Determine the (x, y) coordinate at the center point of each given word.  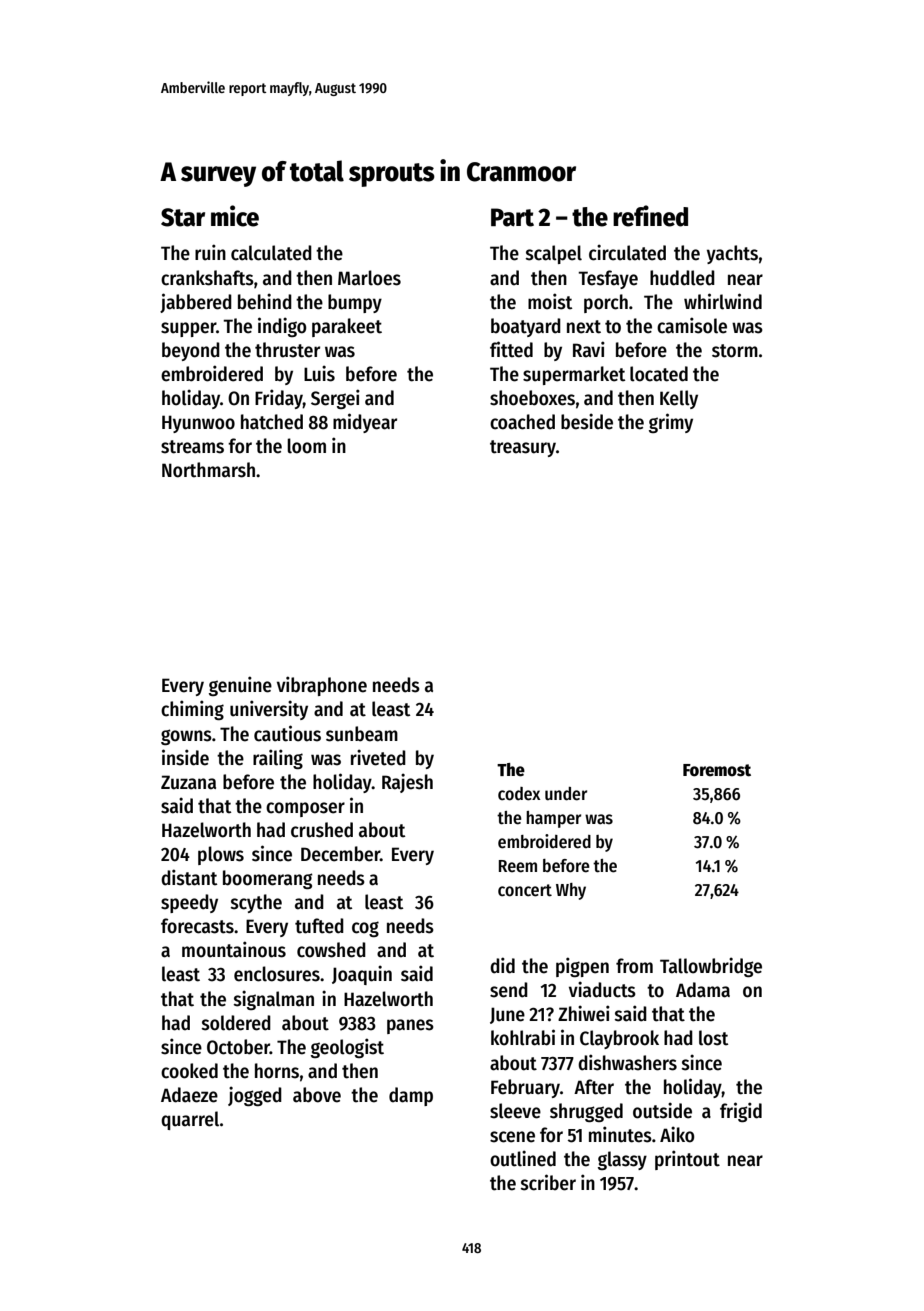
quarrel (190, 1120)
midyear (365, 423)
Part (512, 217)
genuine (240, 686)
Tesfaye (608, 279)
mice (235, 216)
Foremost (717, 770)
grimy (671, 423)
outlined (523, 1158)
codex (519, 794)
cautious (287, 733)
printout (687, 1160)
